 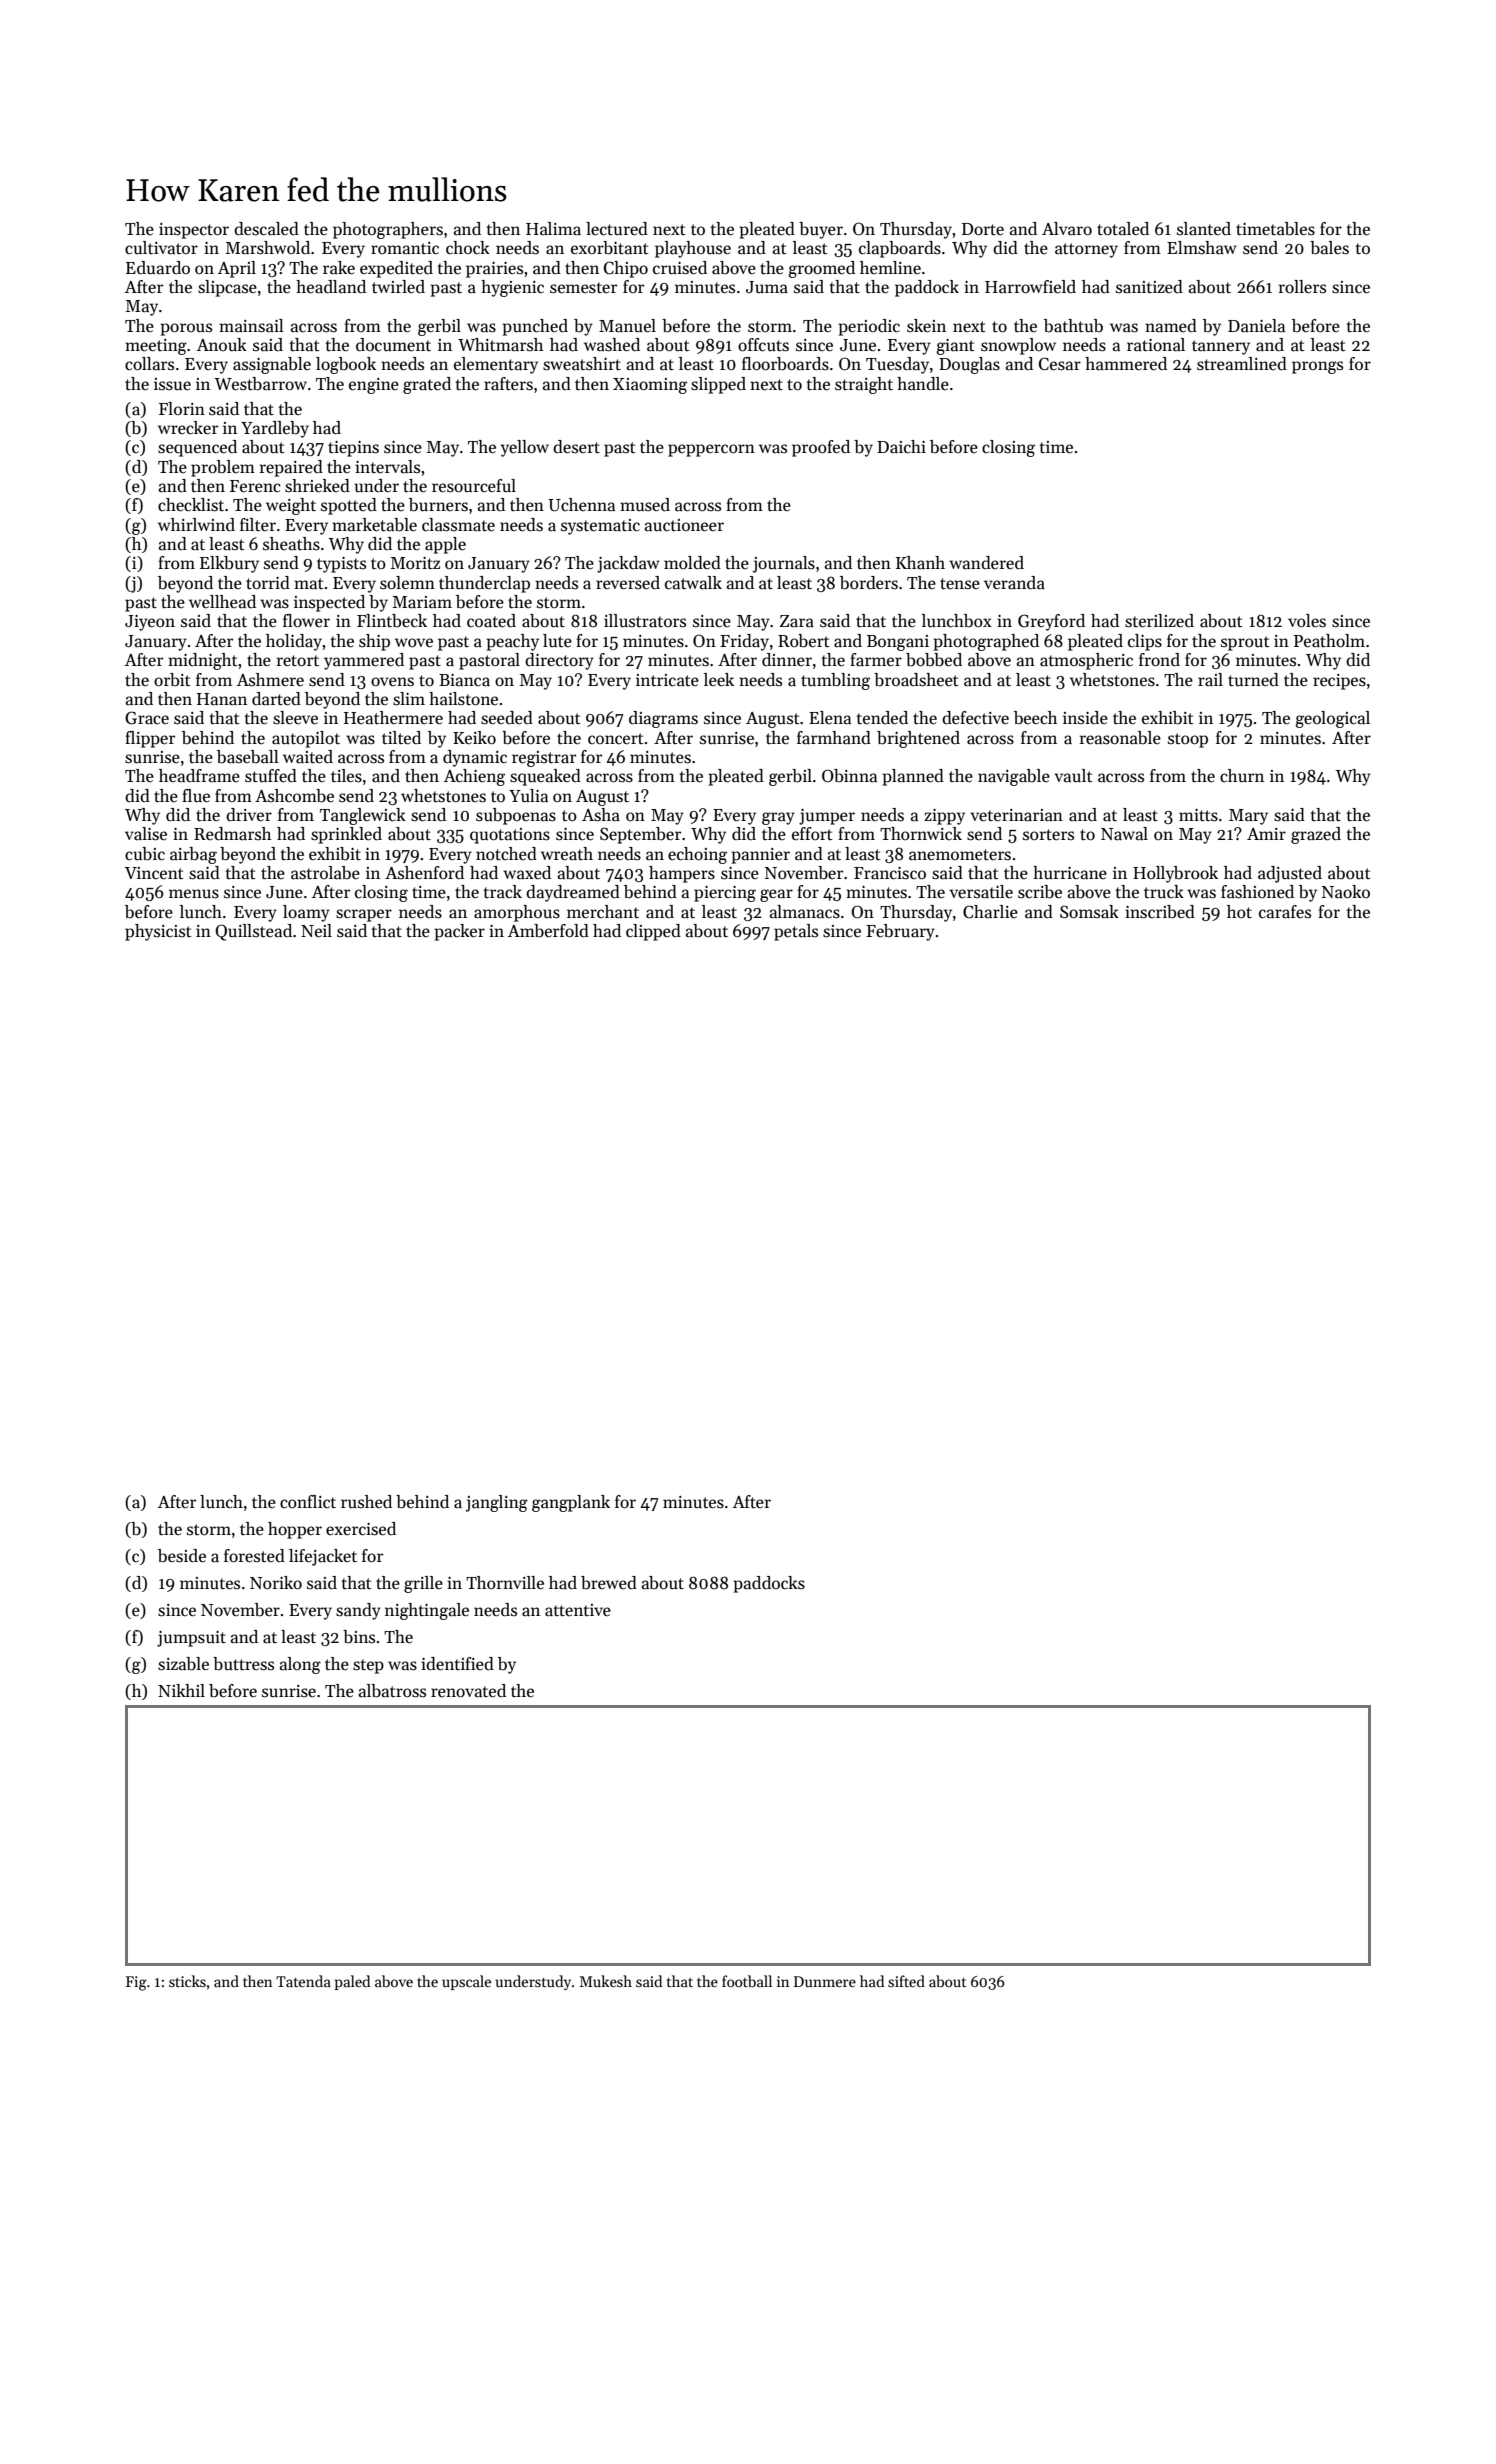 What do you see at coordinates (308, 1502) in the document?
I see `conflict` at bounding box center [308, 1502].
